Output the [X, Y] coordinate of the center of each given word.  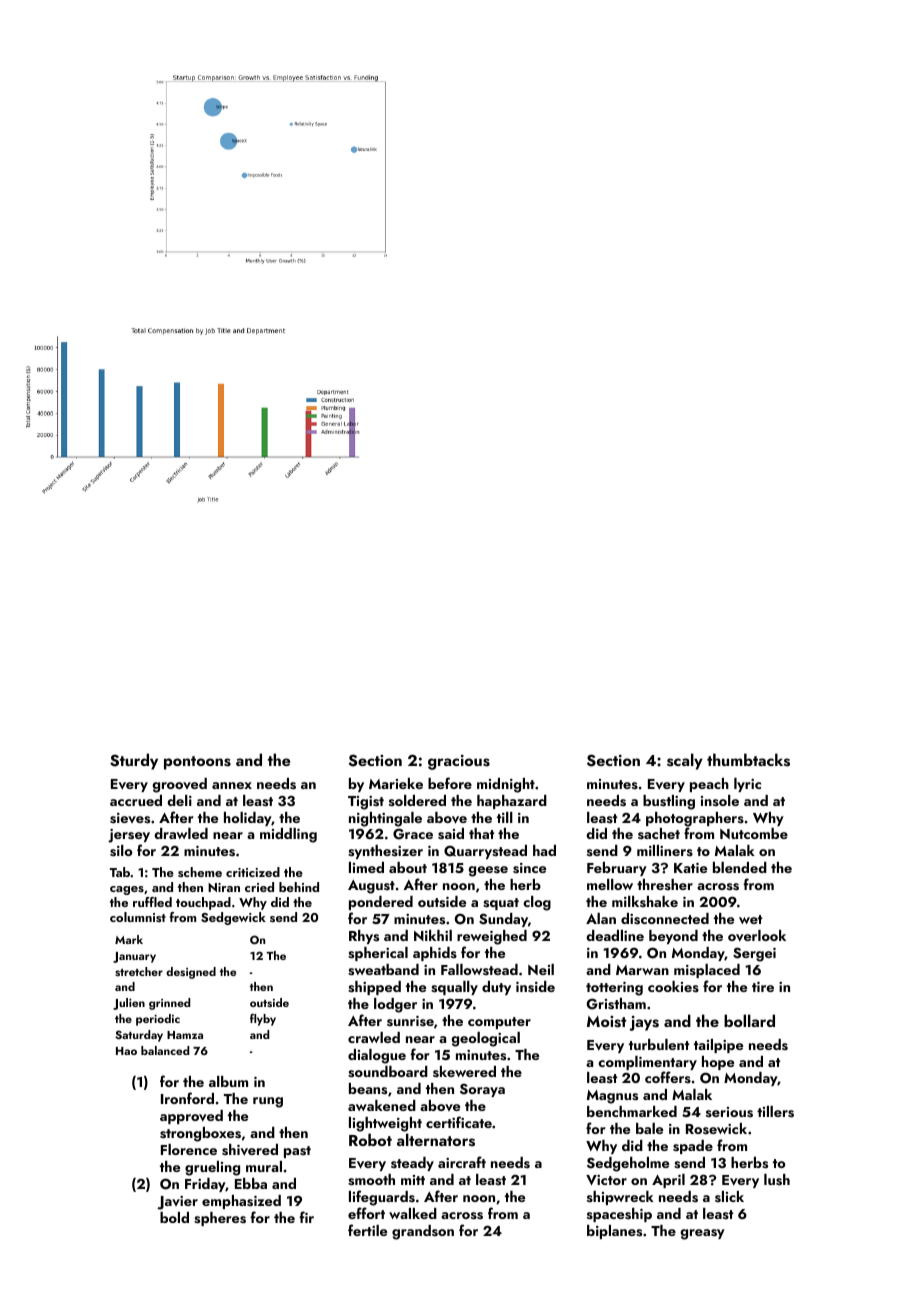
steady [412, 1164]
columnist [138, 917]
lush [777, 1180]
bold [174, 1217]
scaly [685, 761]
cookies [673, 986]
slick [729, 1196]
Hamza [185, 1035]
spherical [378, 954]
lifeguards [382, 1198]
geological [485, 1039]
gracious [459, 762]
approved [191, 1117]
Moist [606, 1022]
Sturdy [134, 761]
